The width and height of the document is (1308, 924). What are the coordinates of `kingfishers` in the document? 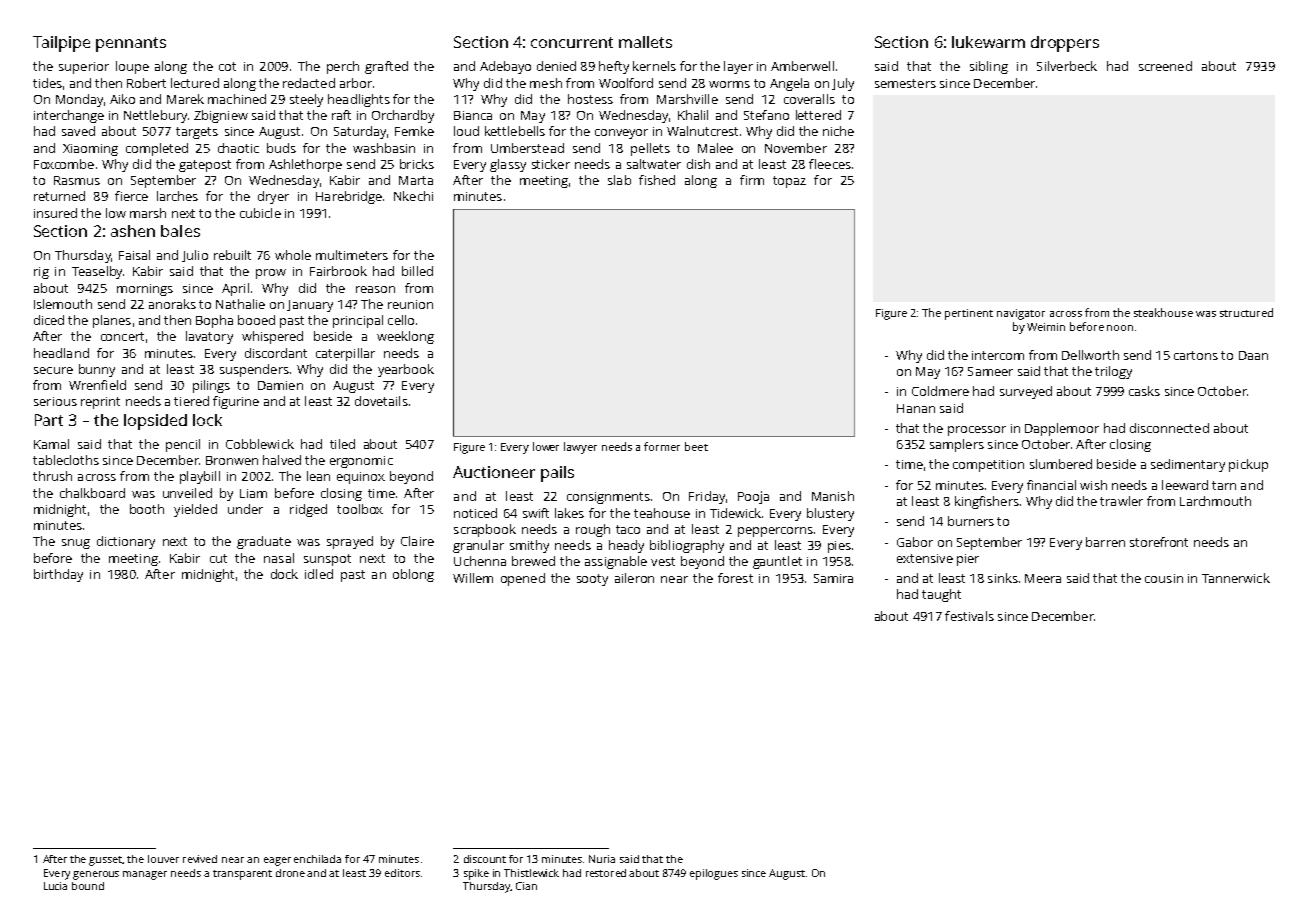 It's located at (987, 502).
